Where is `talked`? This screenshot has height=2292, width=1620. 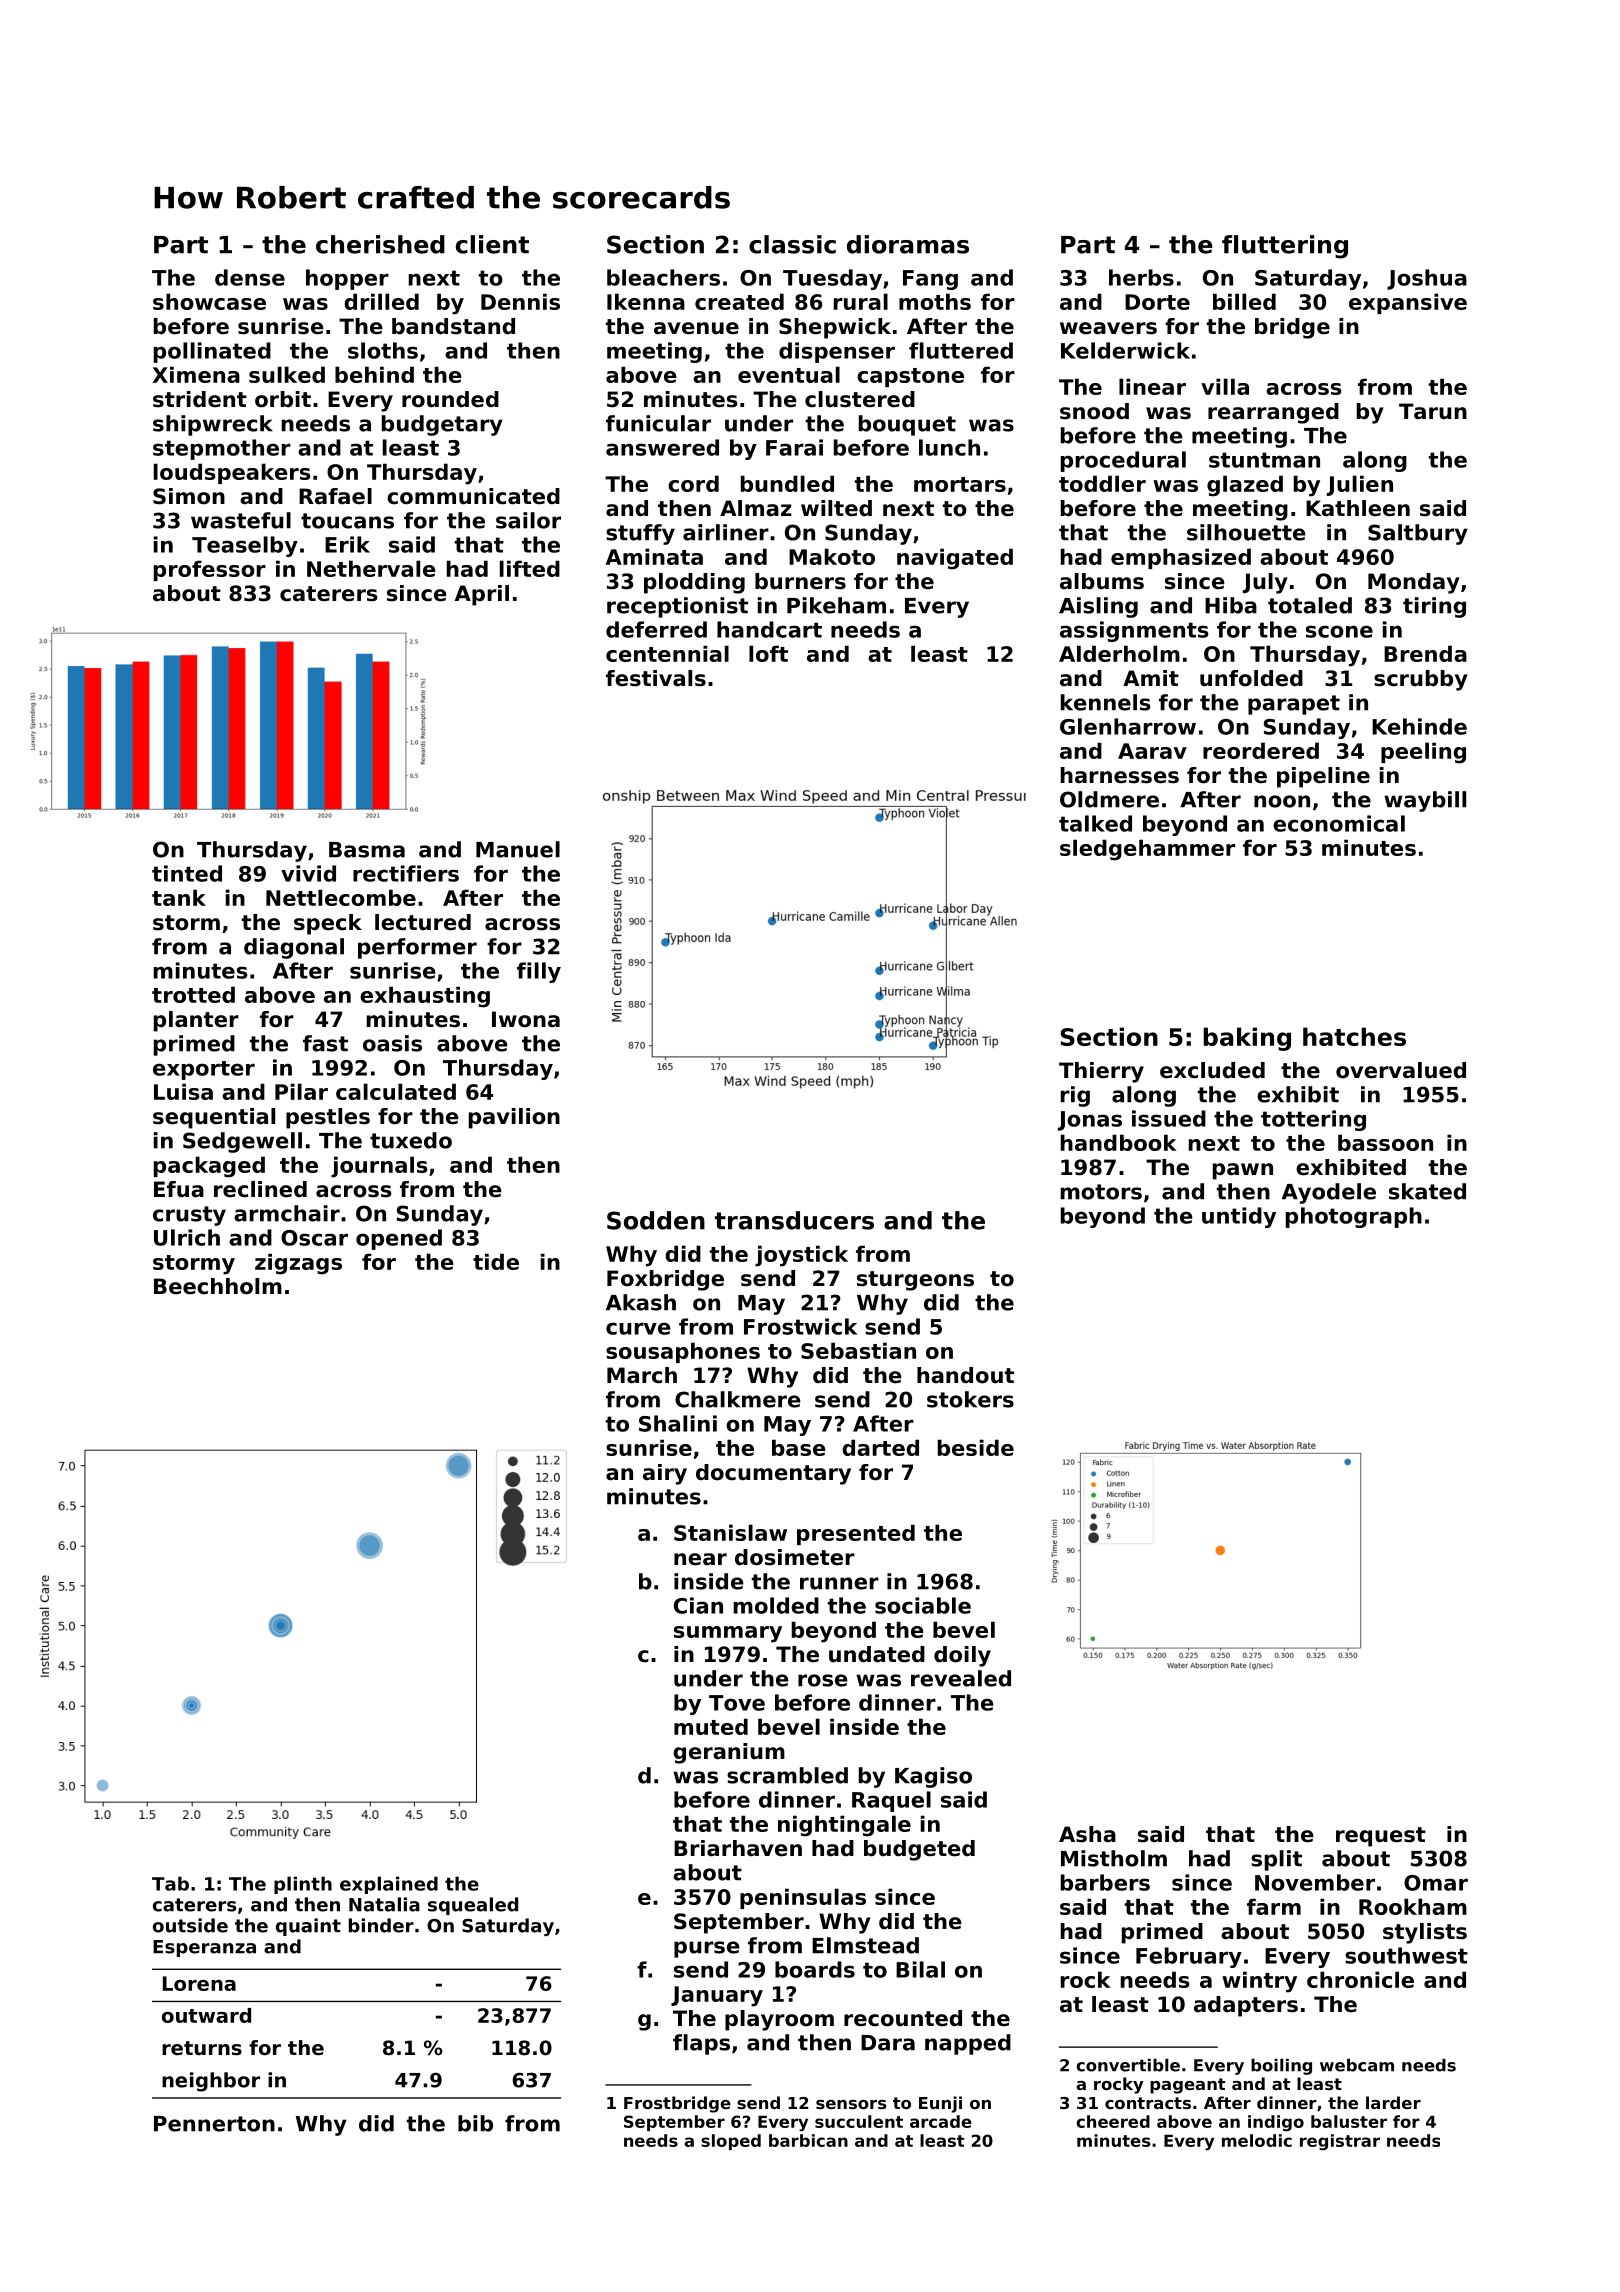
talked is located at coordinates (1095, 823).
